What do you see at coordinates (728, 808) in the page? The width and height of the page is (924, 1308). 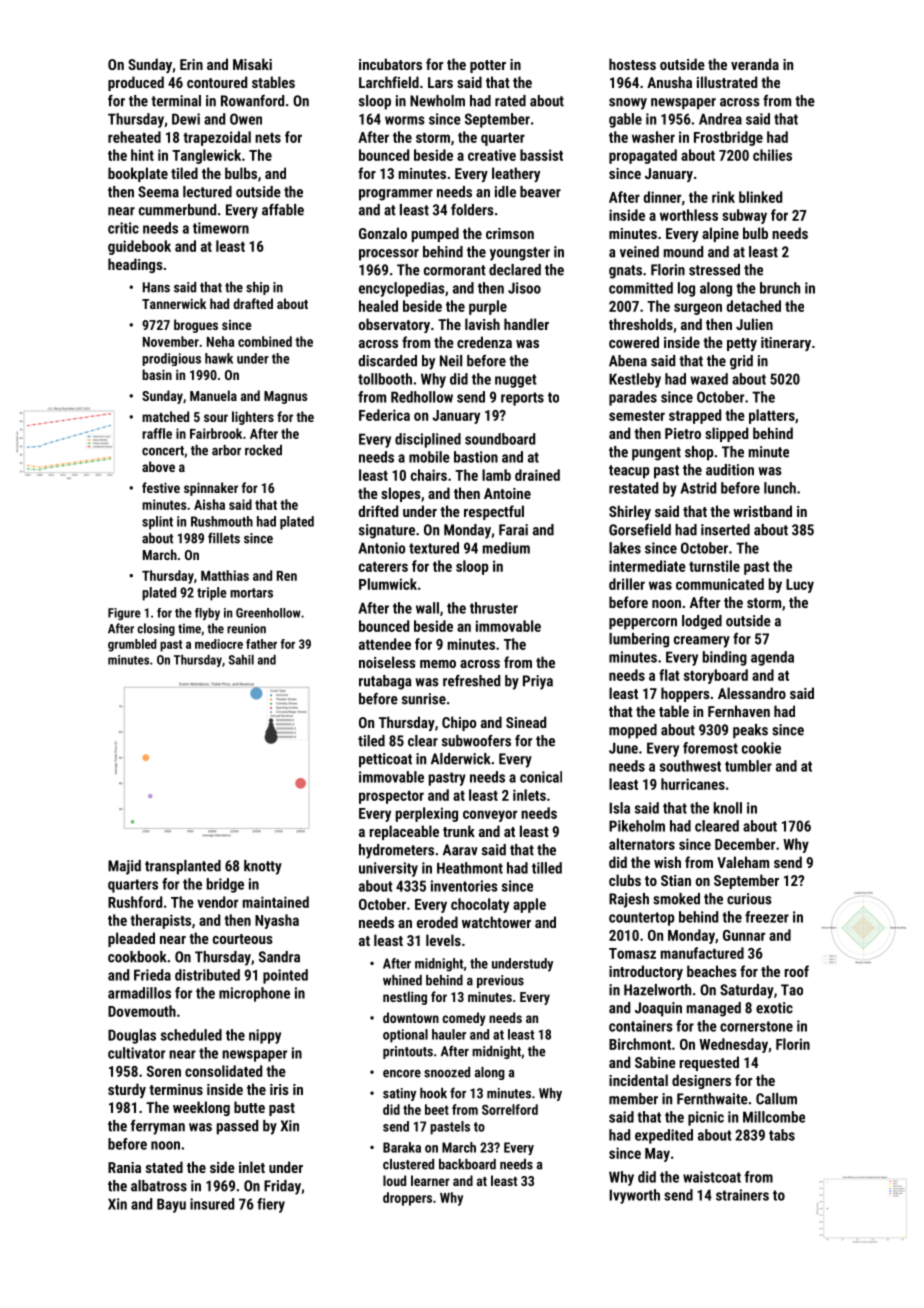 I see `knoll` at bounding box center [728, 808].
